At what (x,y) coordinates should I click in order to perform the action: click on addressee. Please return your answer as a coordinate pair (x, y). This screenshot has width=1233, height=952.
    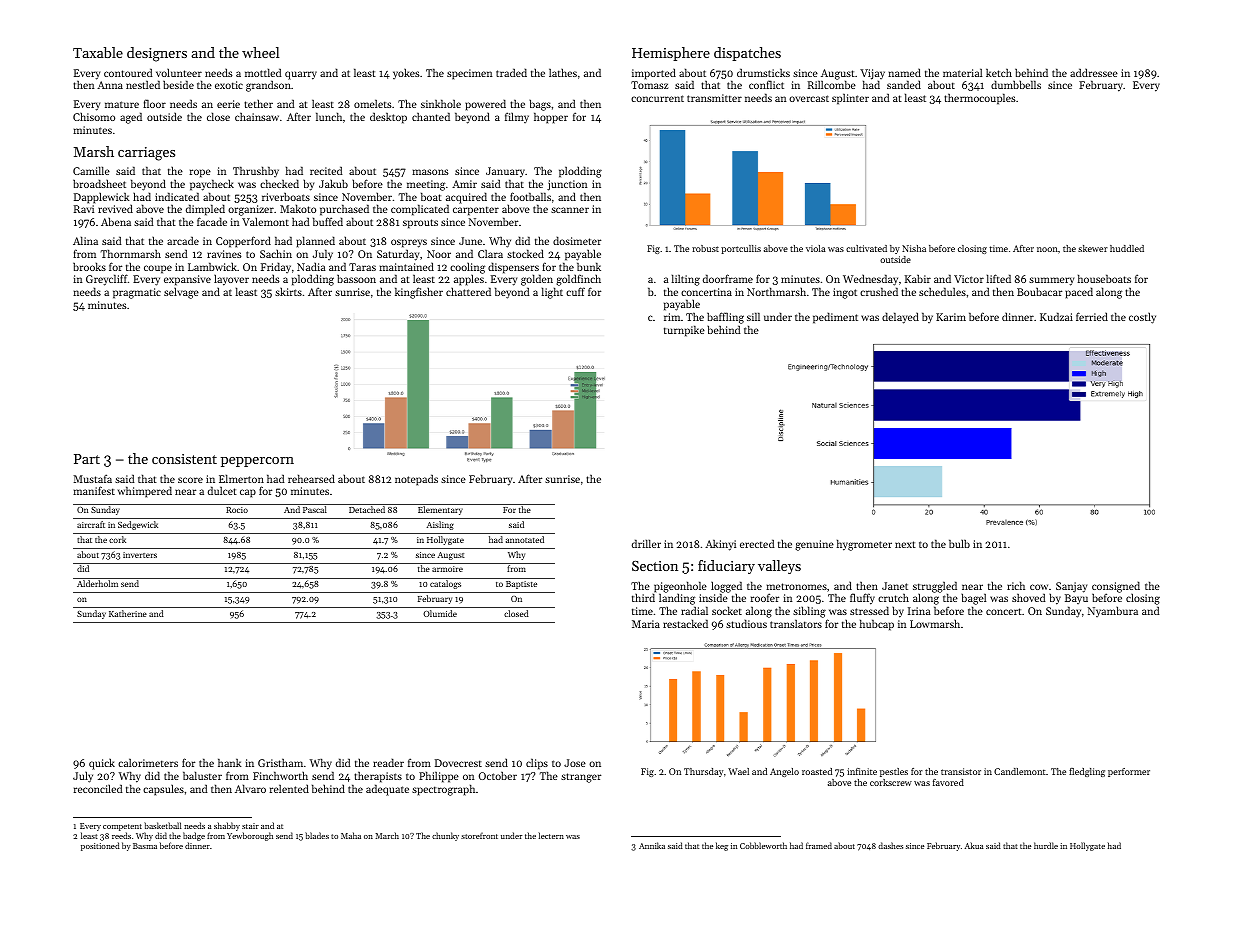
    Looking at the image, I should click on (1094, 72).
